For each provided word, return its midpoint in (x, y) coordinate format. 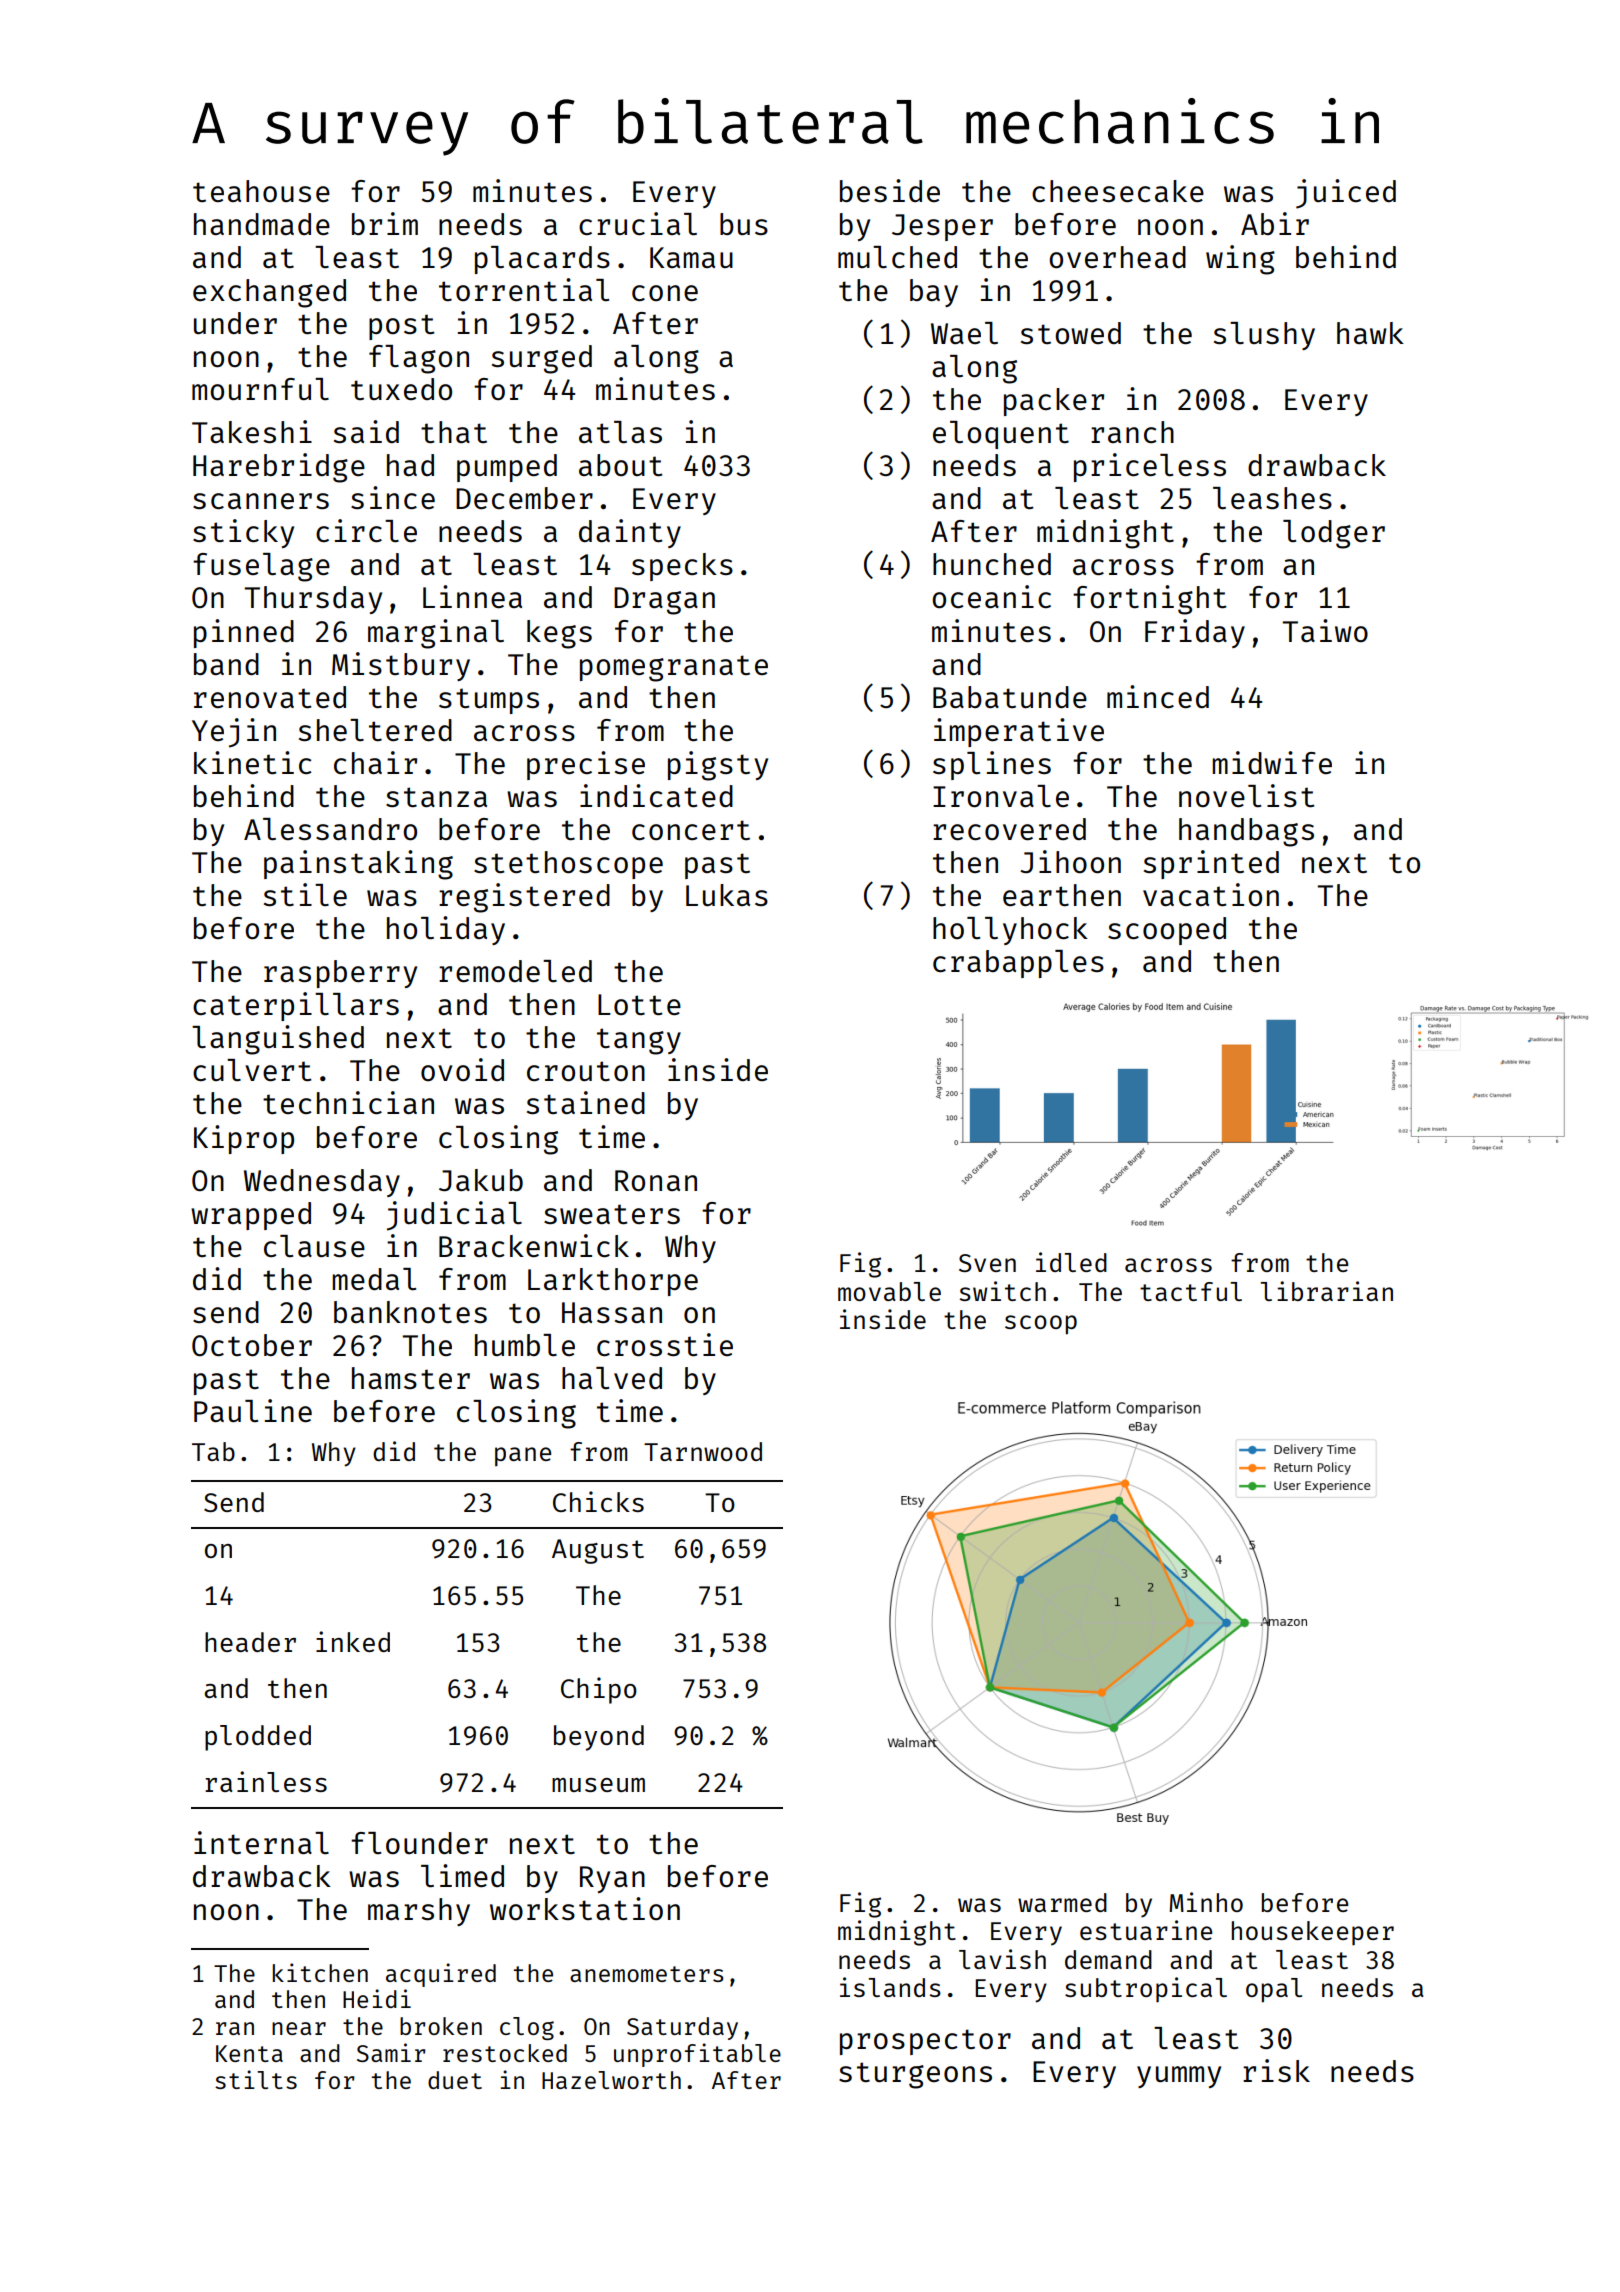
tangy (639, 1041)
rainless (266, 1781)
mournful (260, 389)
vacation (1211, 895)
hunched (992, 564)
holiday (446, 930)
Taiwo (1325, 630)
